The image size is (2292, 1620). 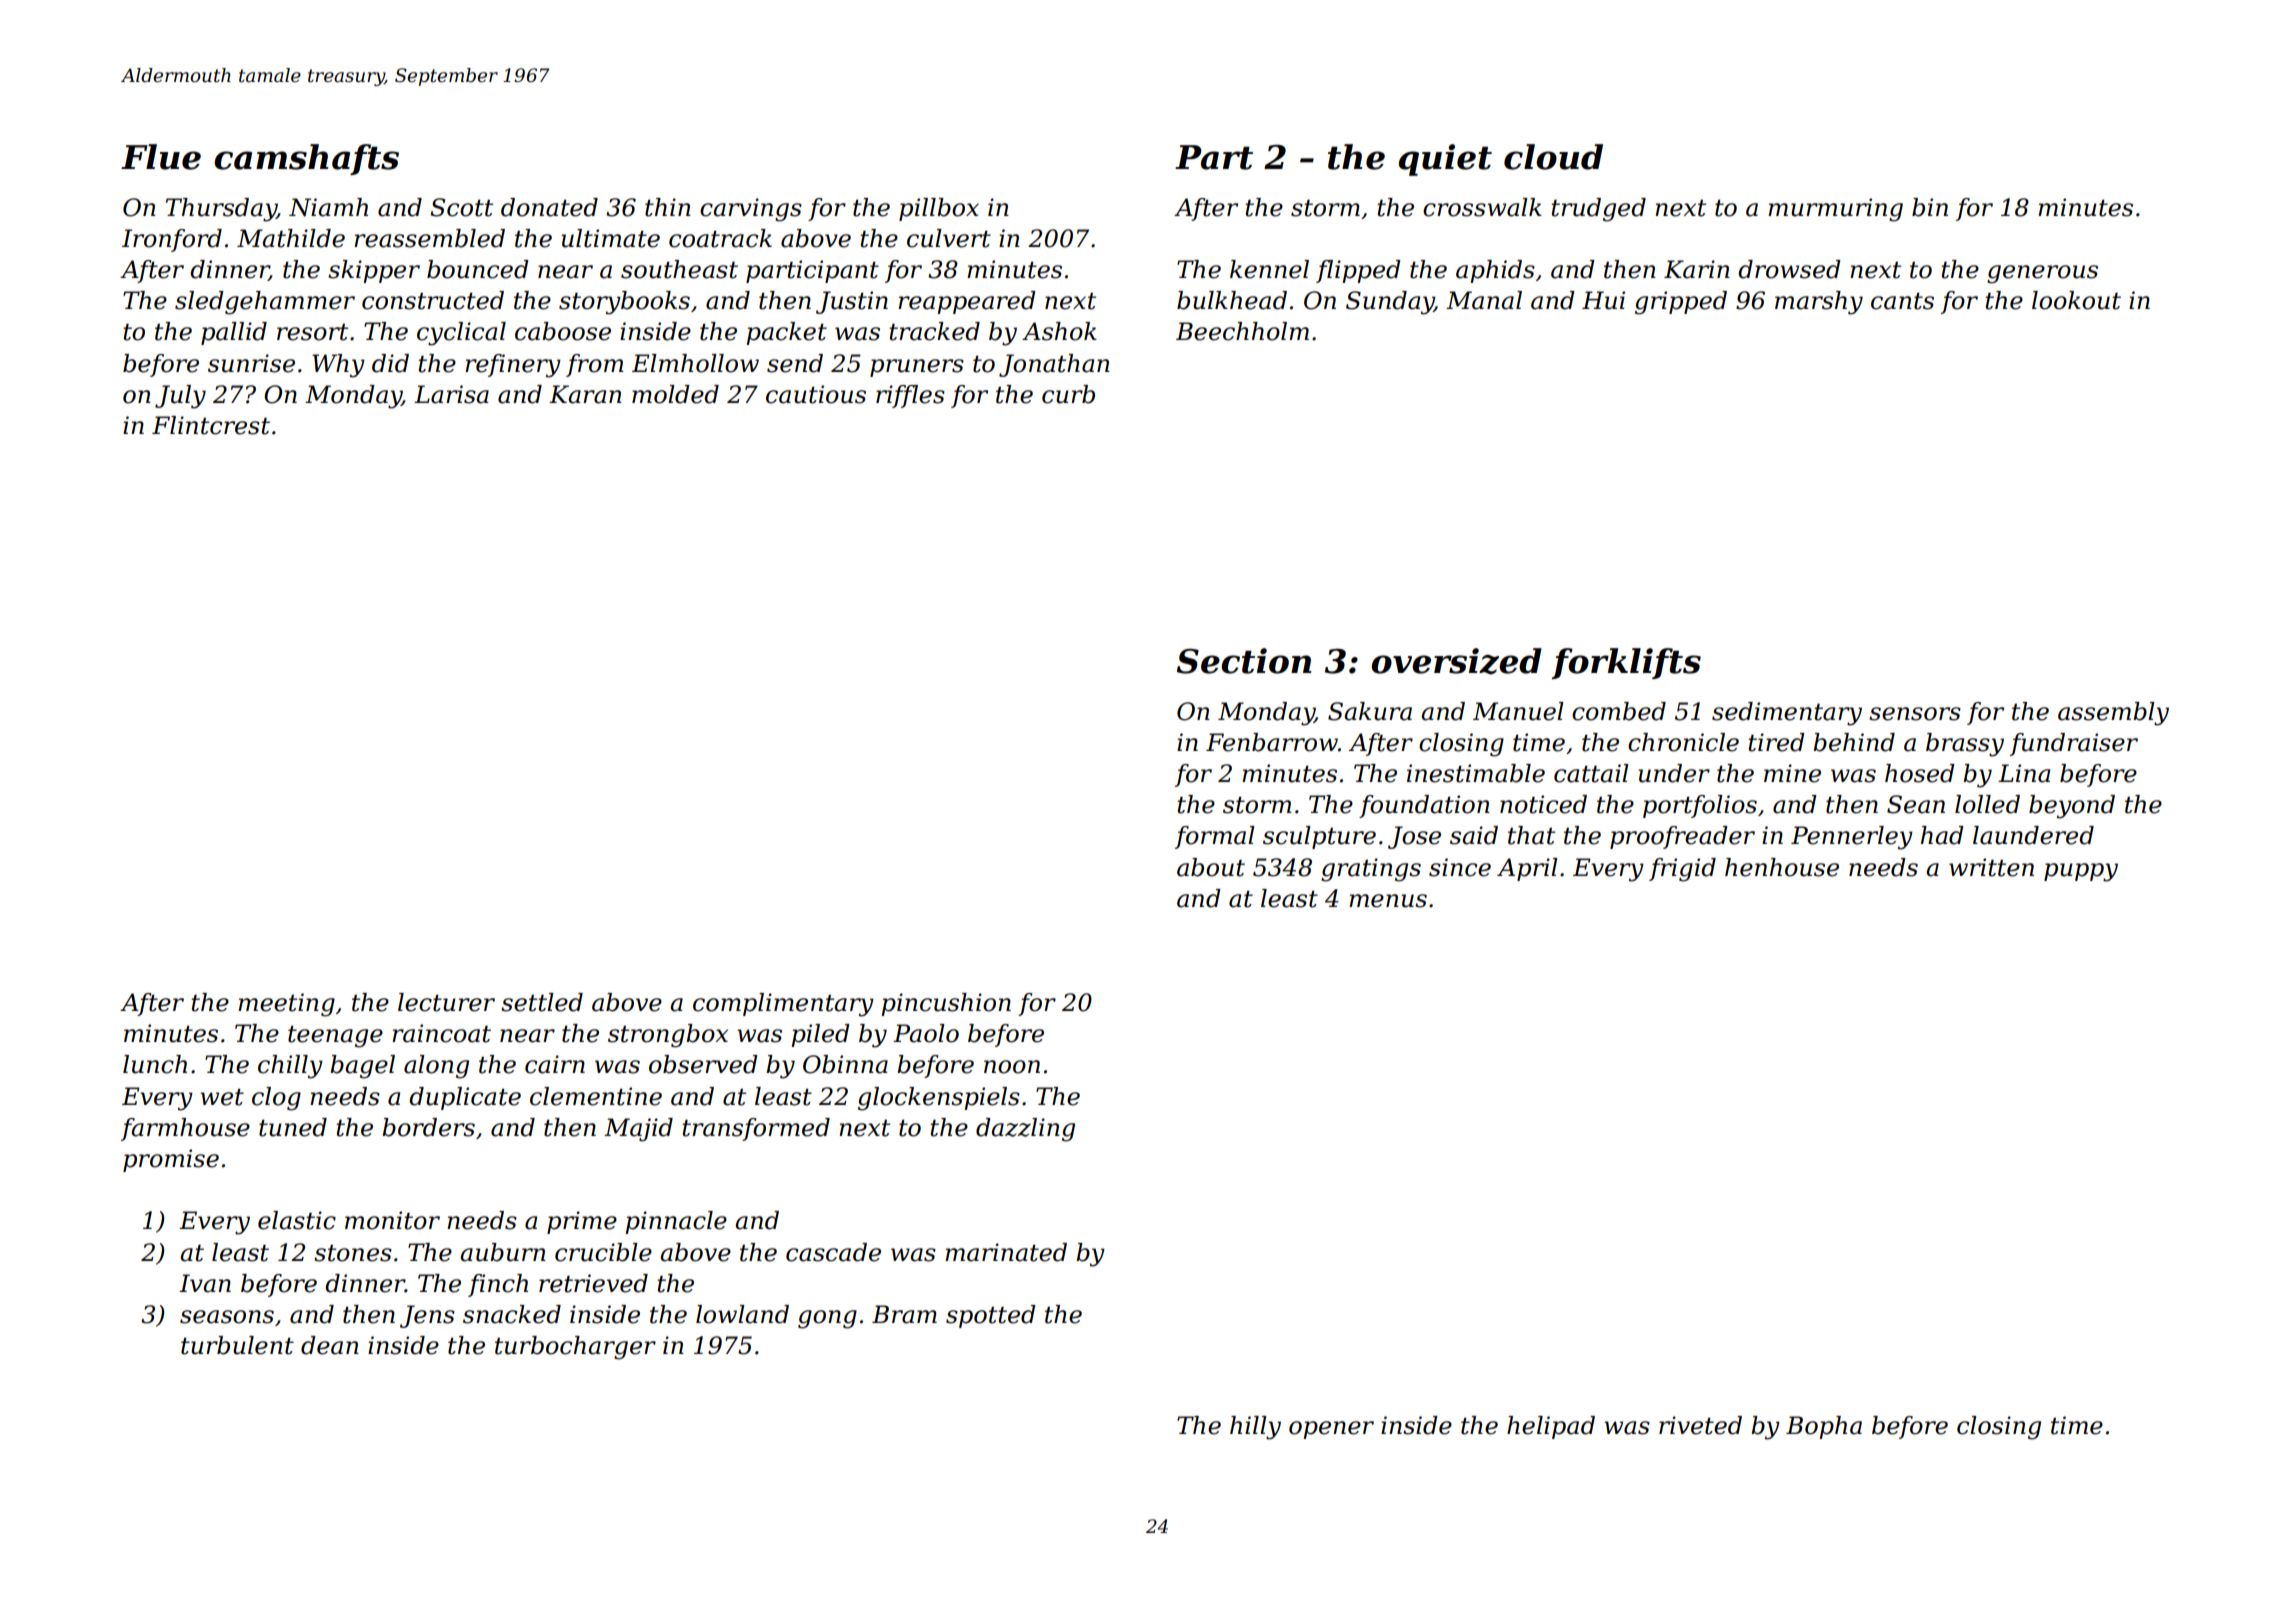 I want to click on observed, so click(x=703, y=1064).
